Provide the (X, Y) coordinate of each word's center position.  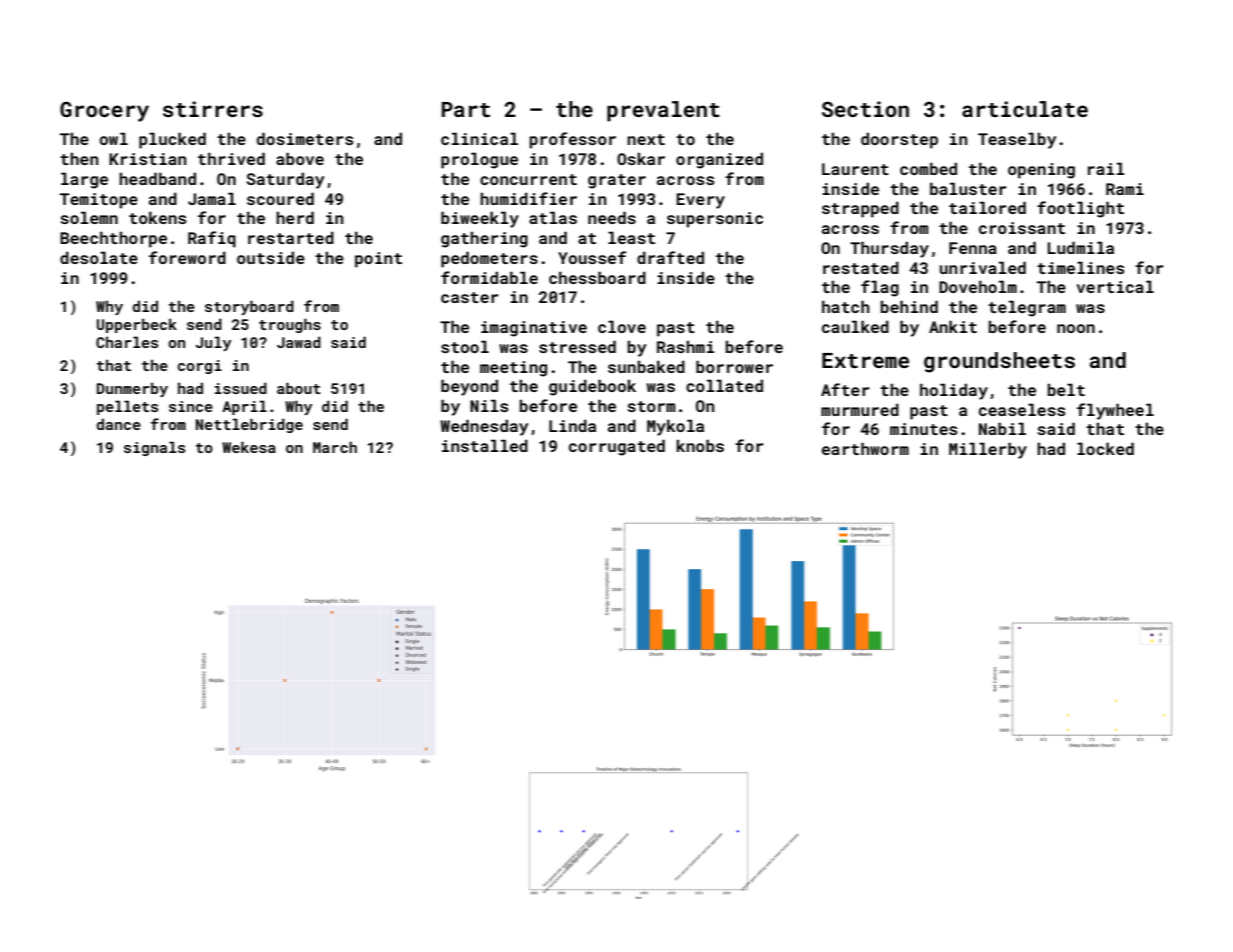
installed (485, 445)
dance (119, 424)
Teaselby (1017, 140)
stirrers (213, 109)
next (646, 139)
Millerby (988, 450)
